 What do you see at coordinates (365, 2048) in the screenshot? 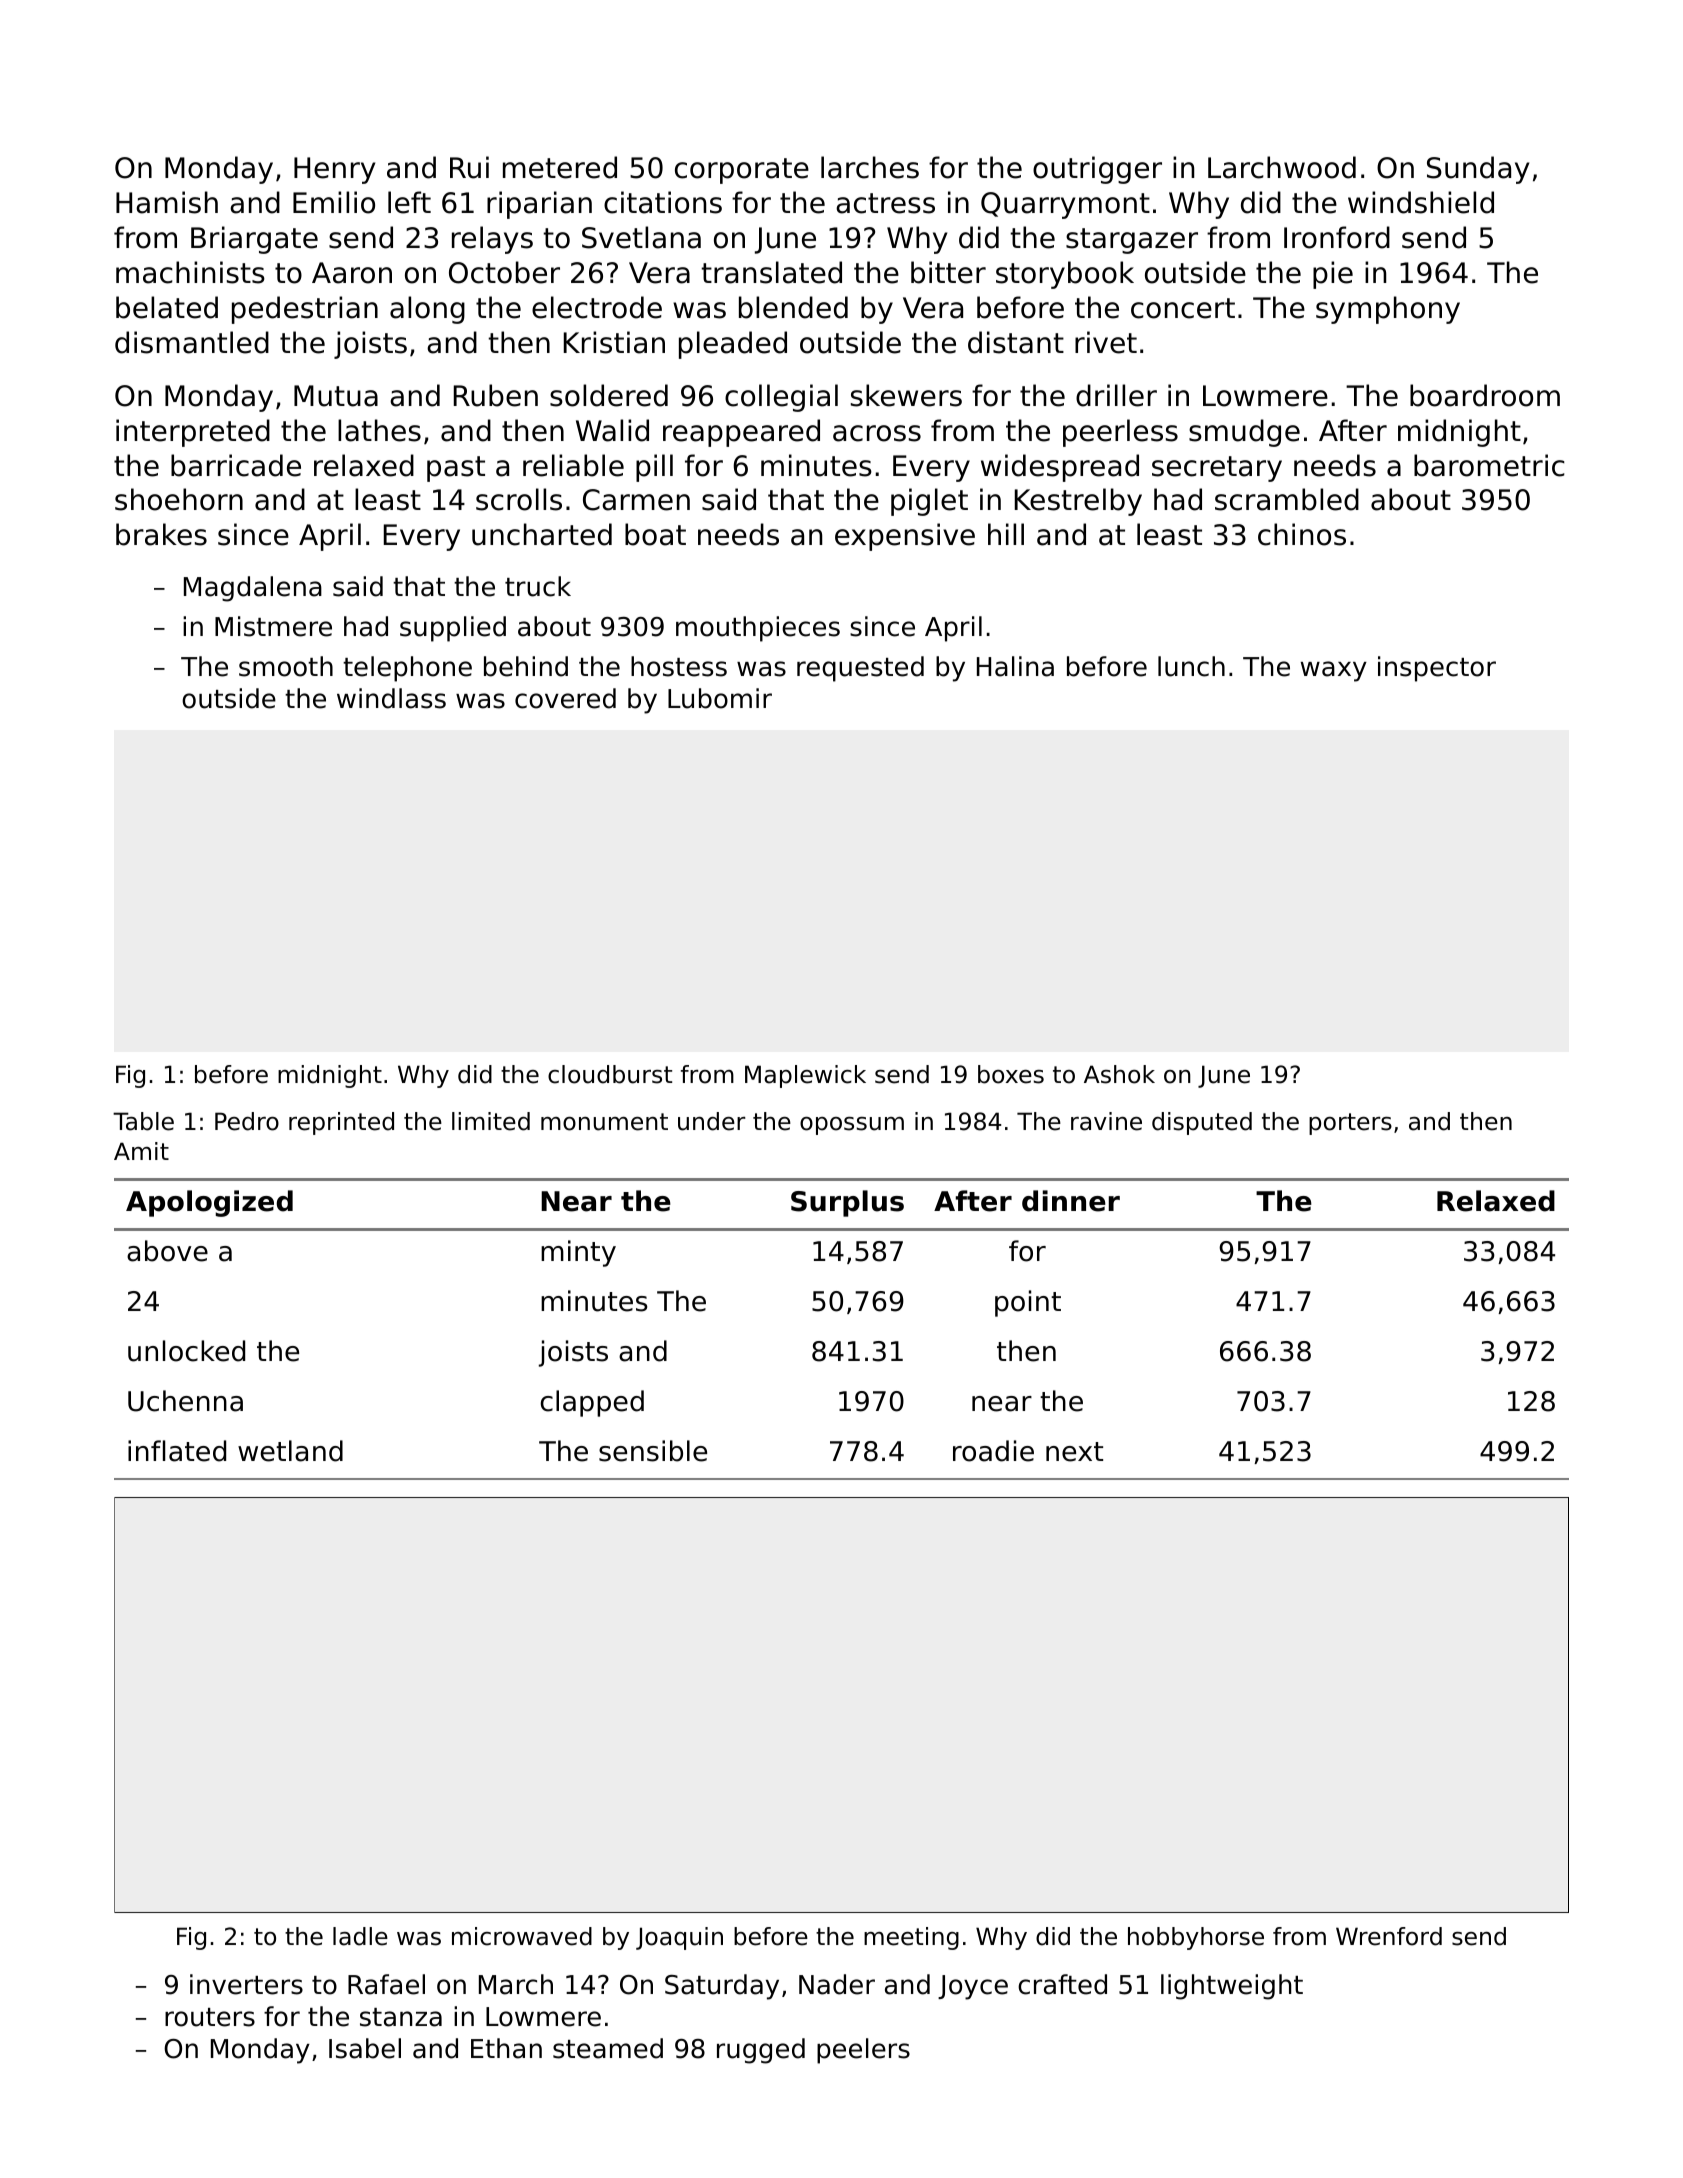
I see `Isabel` at bounding box center [365, 2048].
